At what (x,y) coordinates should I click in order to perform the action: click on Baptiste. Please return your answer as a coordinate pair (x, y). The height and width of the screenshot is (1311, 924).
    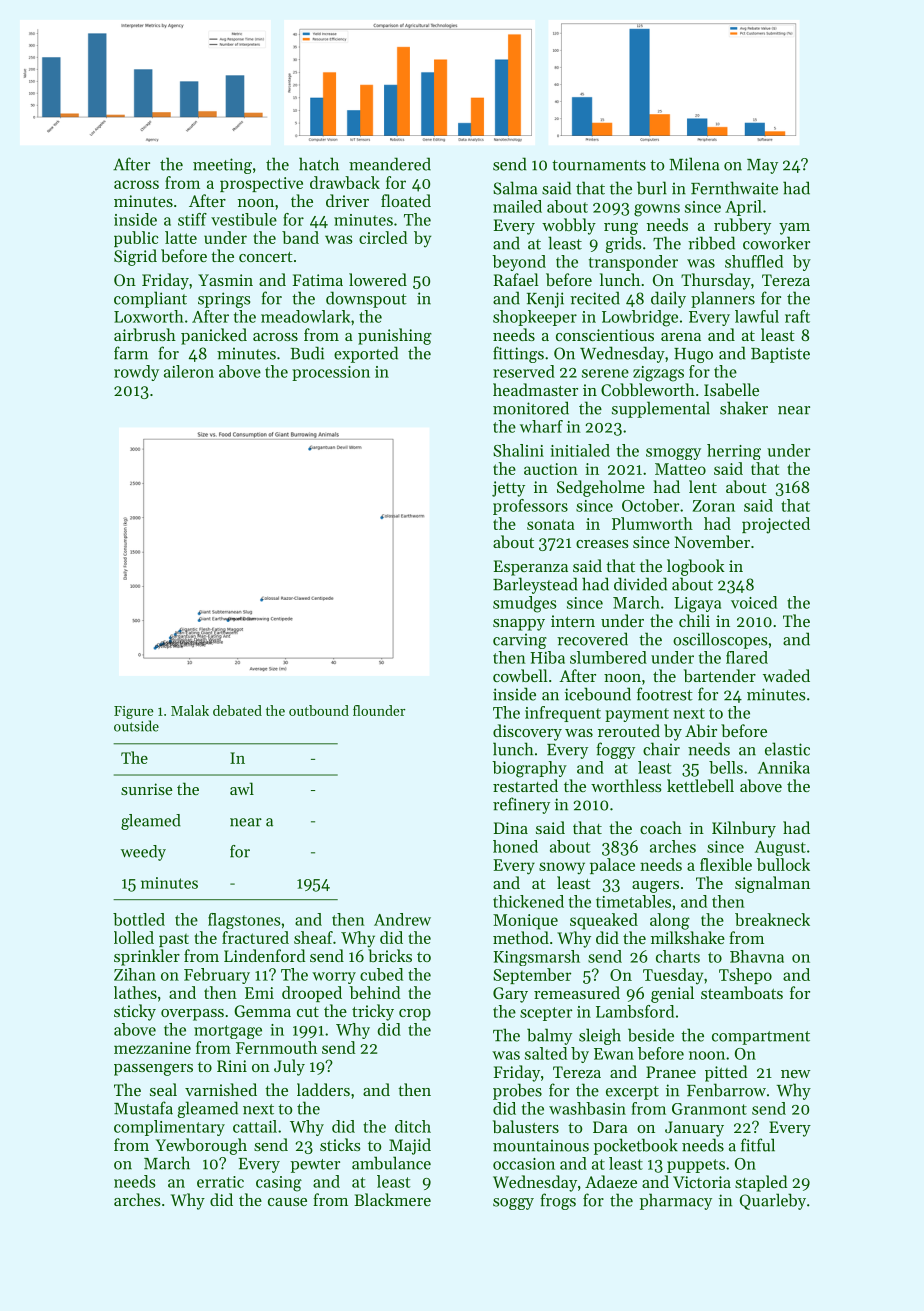
    Looking at the image, I should click on (780, 355).
